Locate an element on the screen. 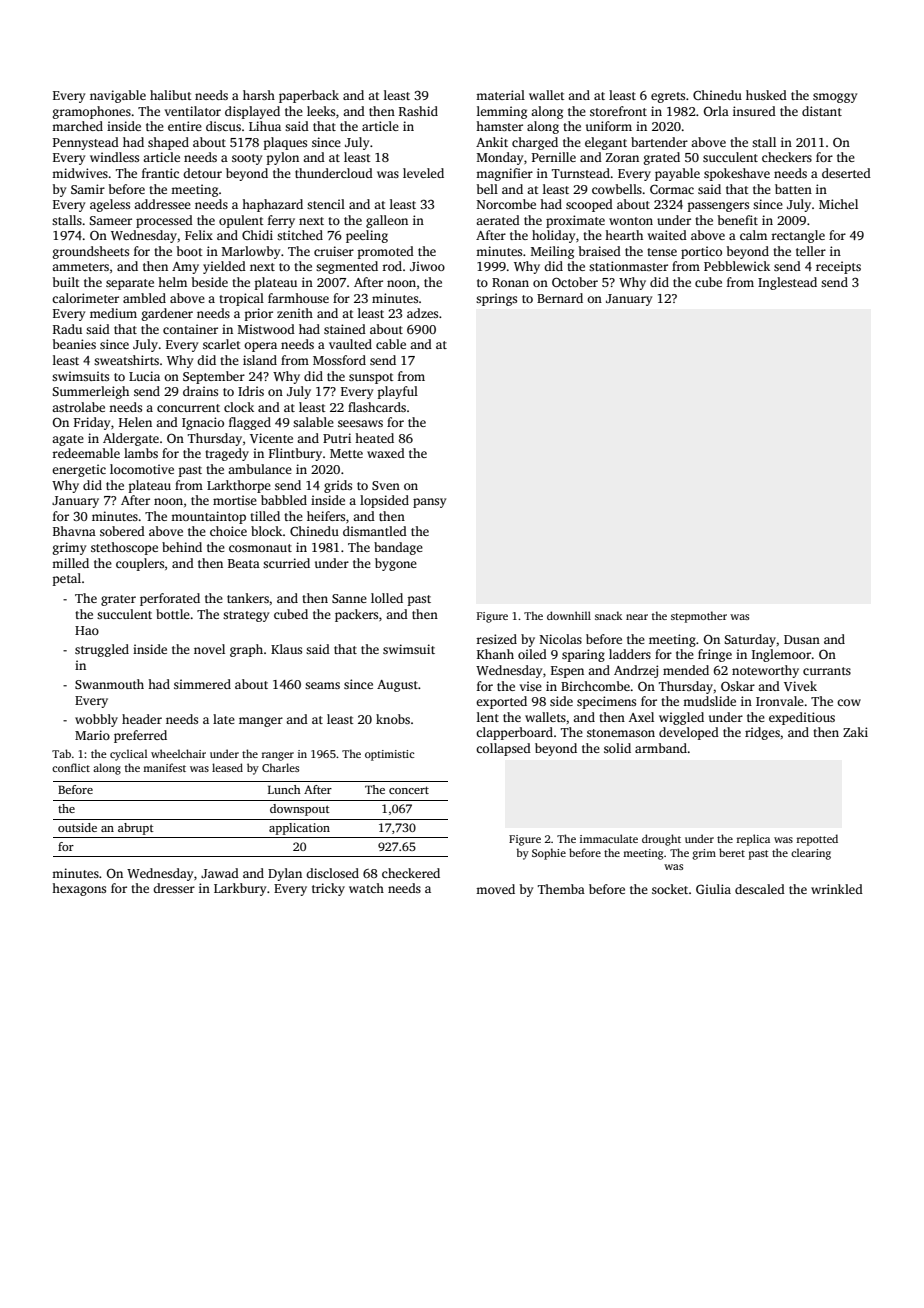 The image size is (924, 1308). concert is located at coordinates (409, 790).
